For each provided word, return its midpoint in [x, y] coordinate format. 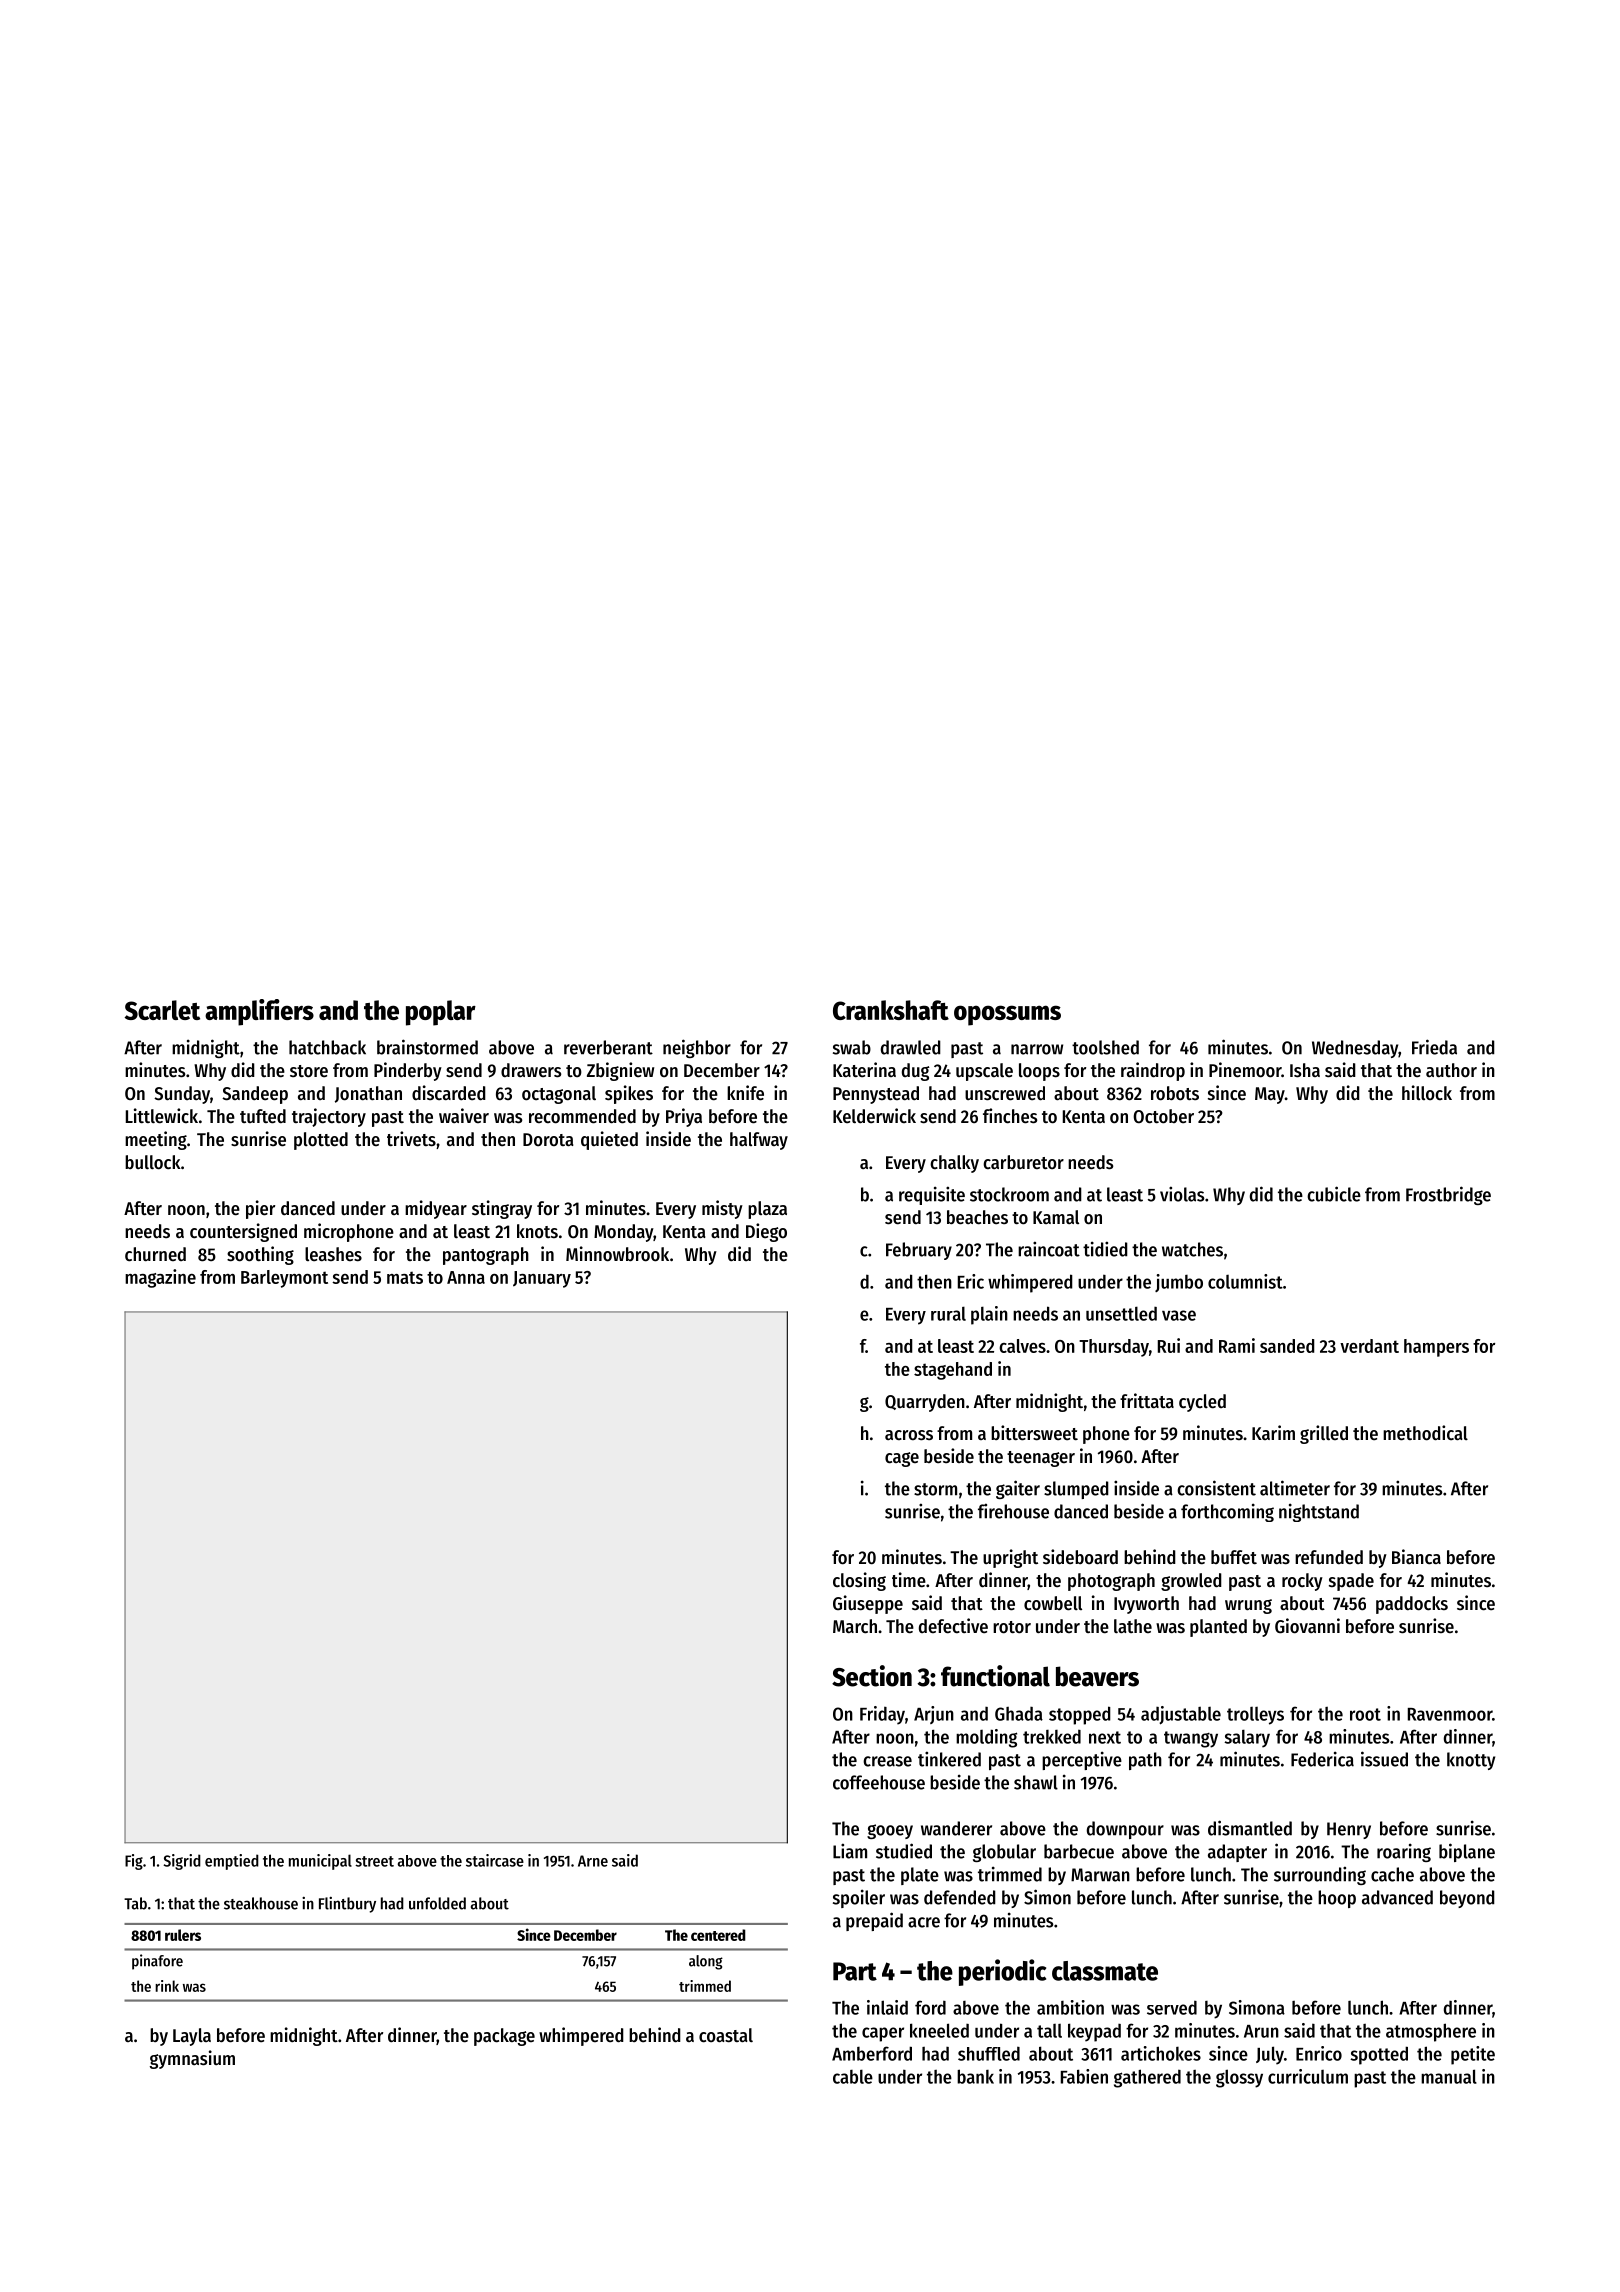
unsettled [1121, 1313]
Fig [134, 1862]
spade [1351, 1582]
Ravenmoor [1450, 1714]
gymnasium [192, 2059]
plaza [767, 1210]
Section [872, 1676]
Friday [882, 1715]
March [855, 1626]
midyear [436, 1209]
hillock [1427, 1092]
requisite [932, 1195]
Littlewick [162, 1116]
